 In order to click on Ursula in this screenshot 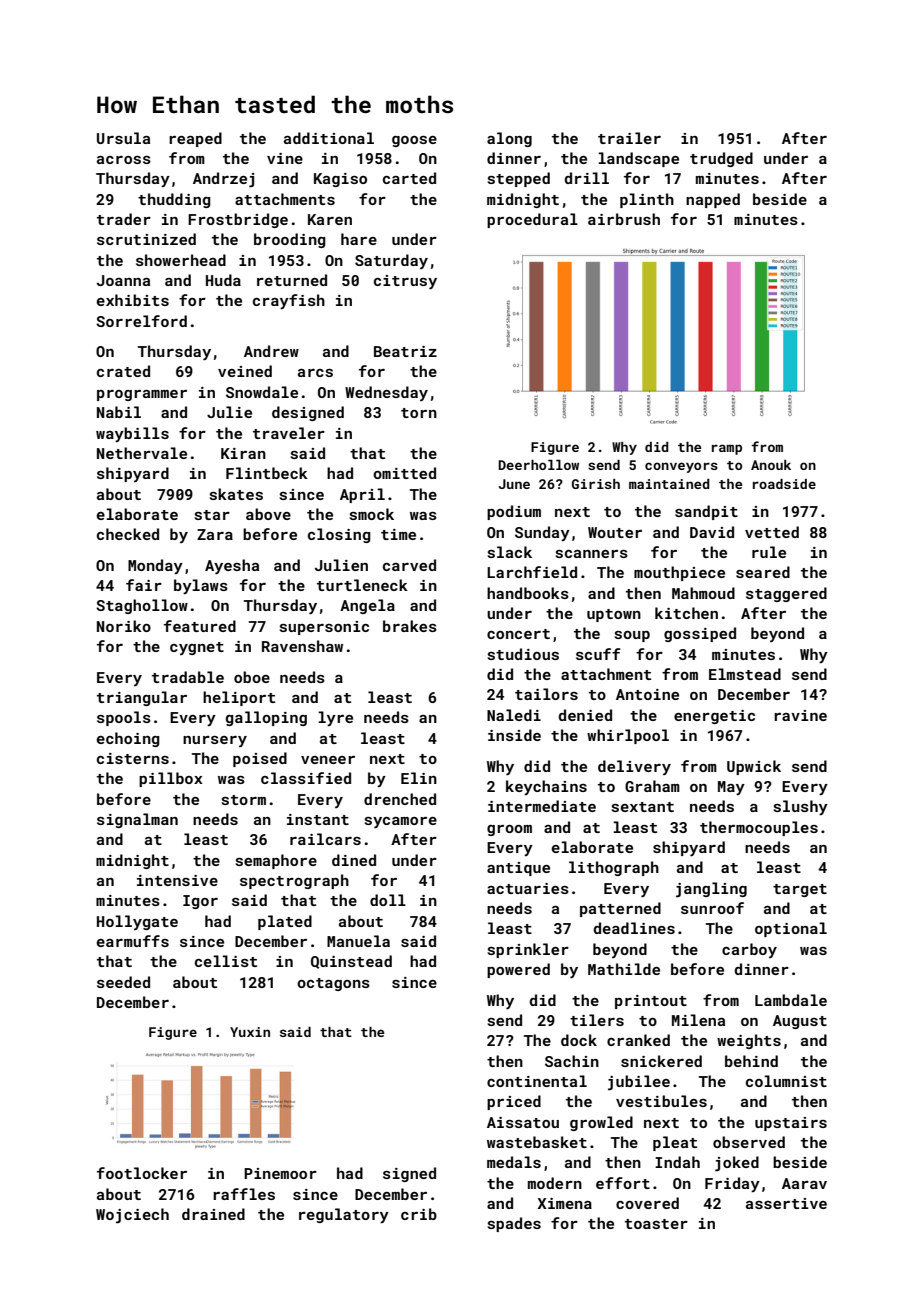, I will do `click(123, 138)`.
